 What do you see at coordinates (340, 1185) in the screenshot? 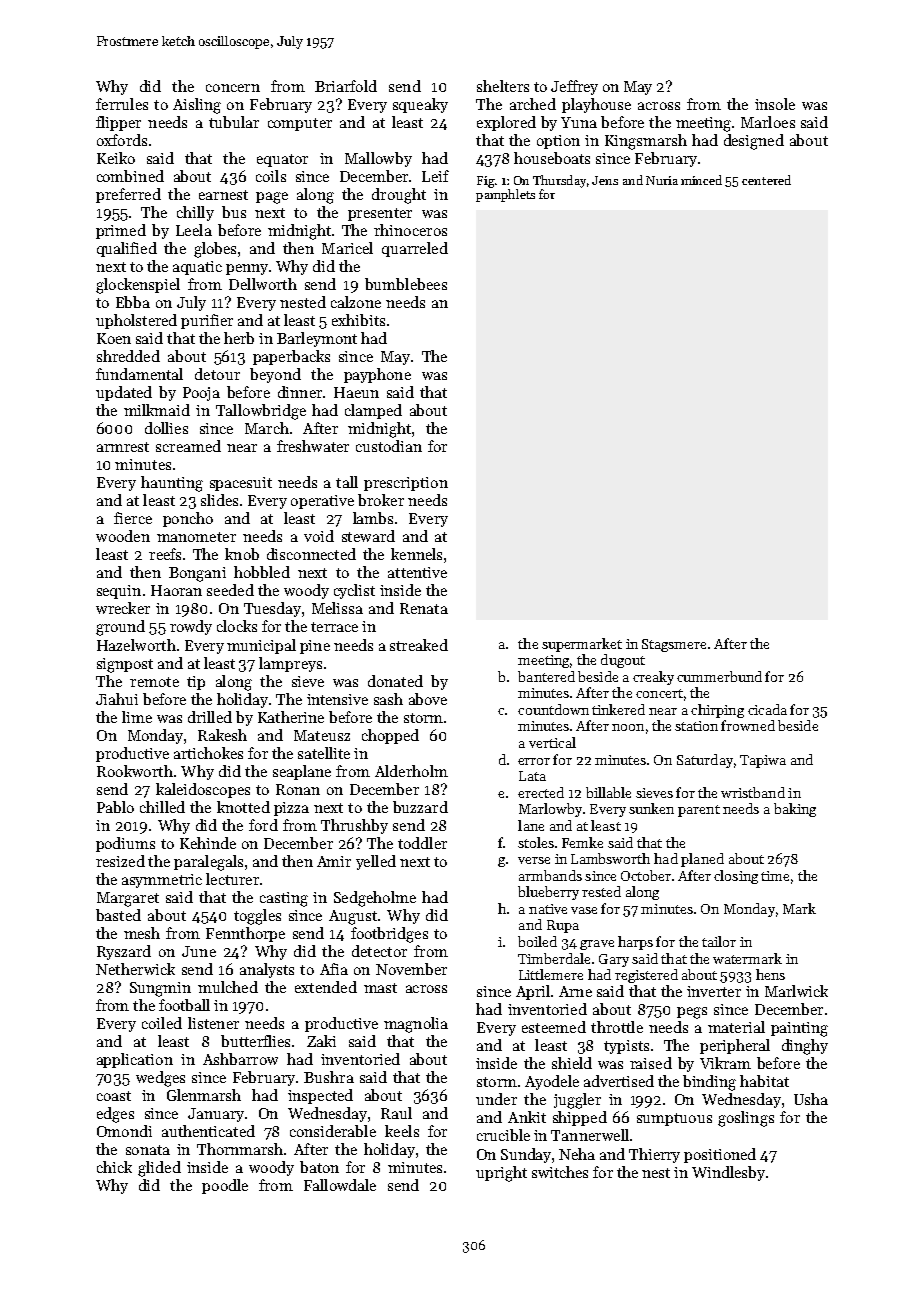
I see `Fallowdale` at bounding box center [340, 1185].
